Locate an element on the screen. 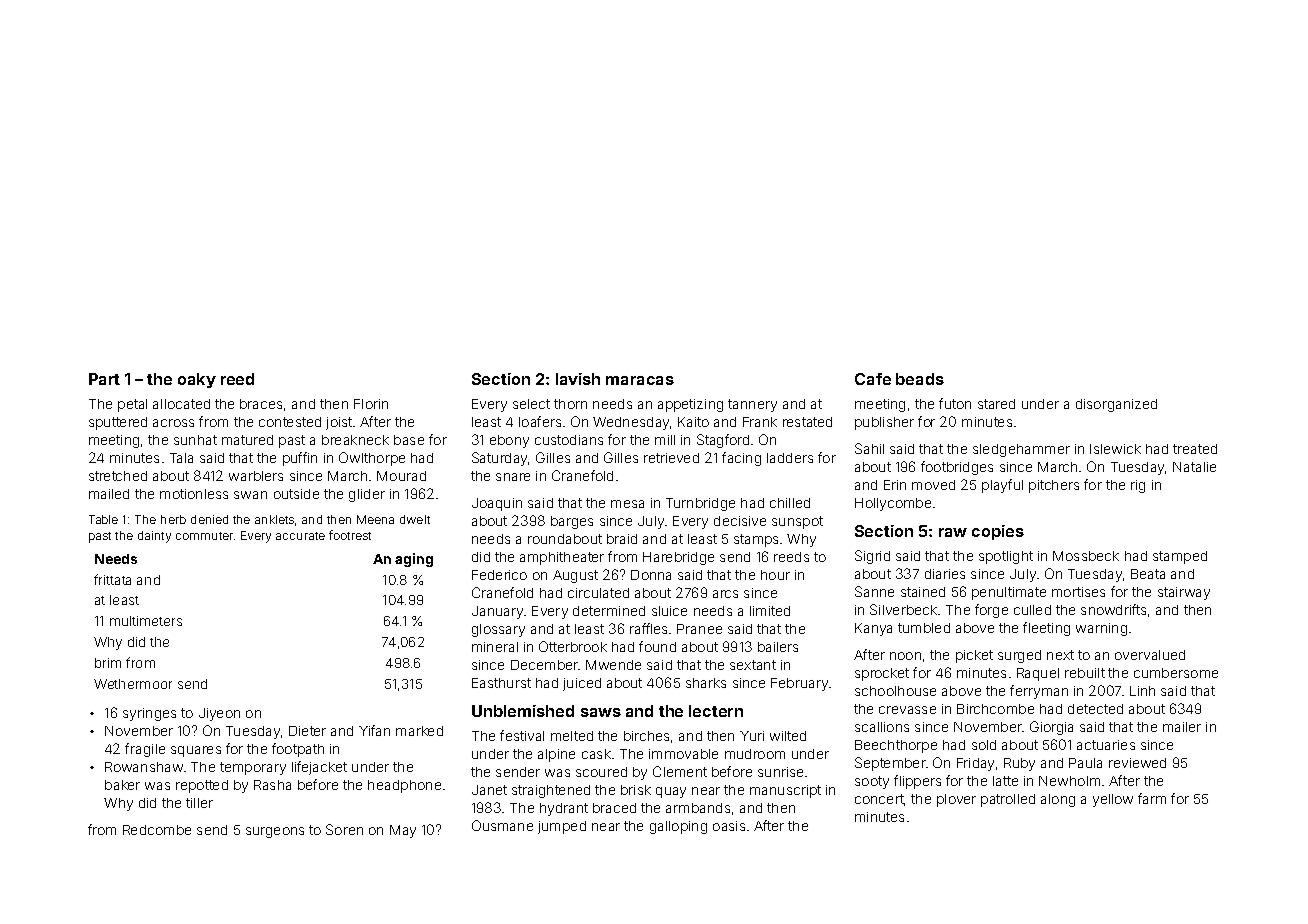  festival is located at coordinates (522, 735).
